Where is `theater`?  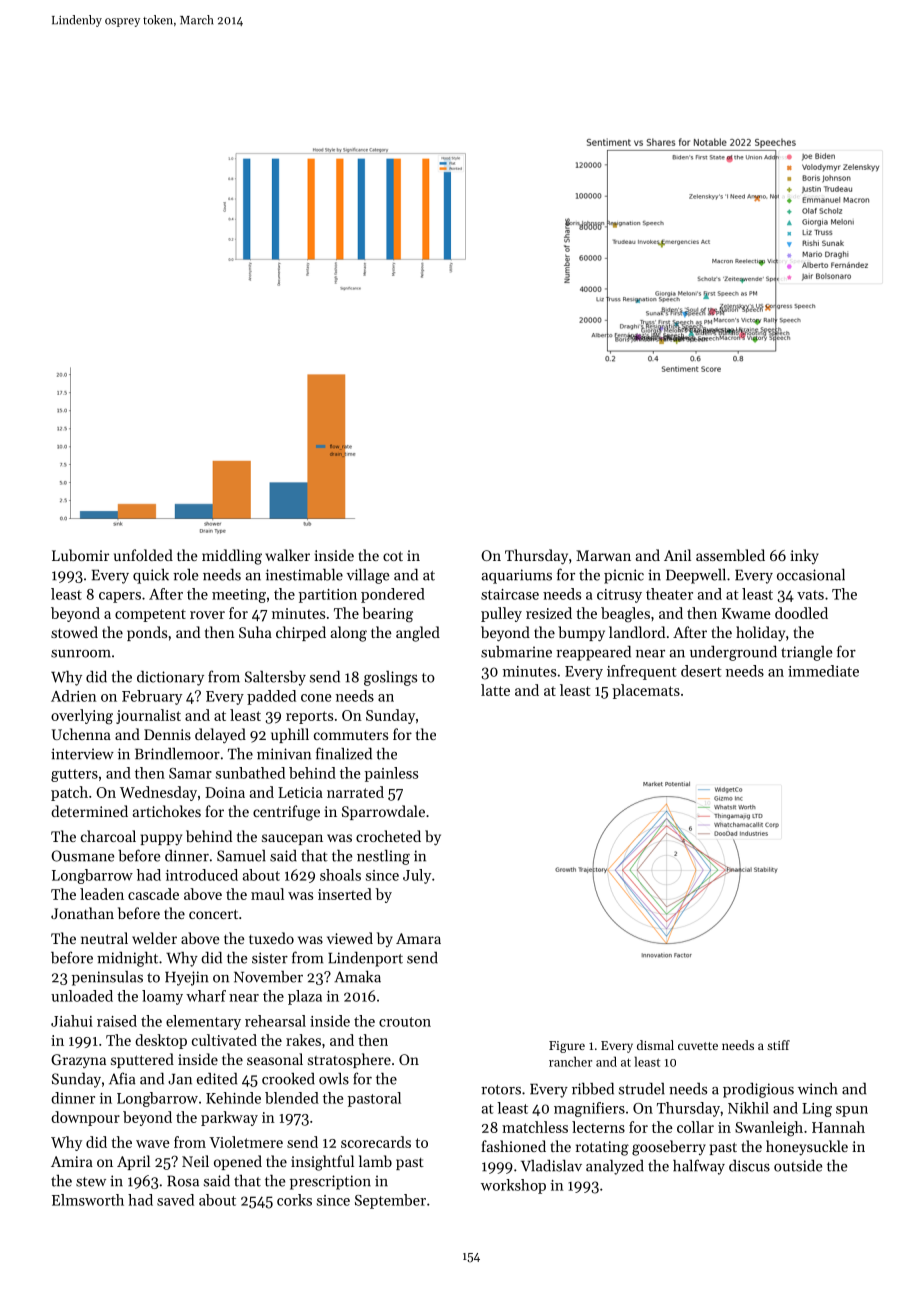 theater is located at coordinates (669, 594).
